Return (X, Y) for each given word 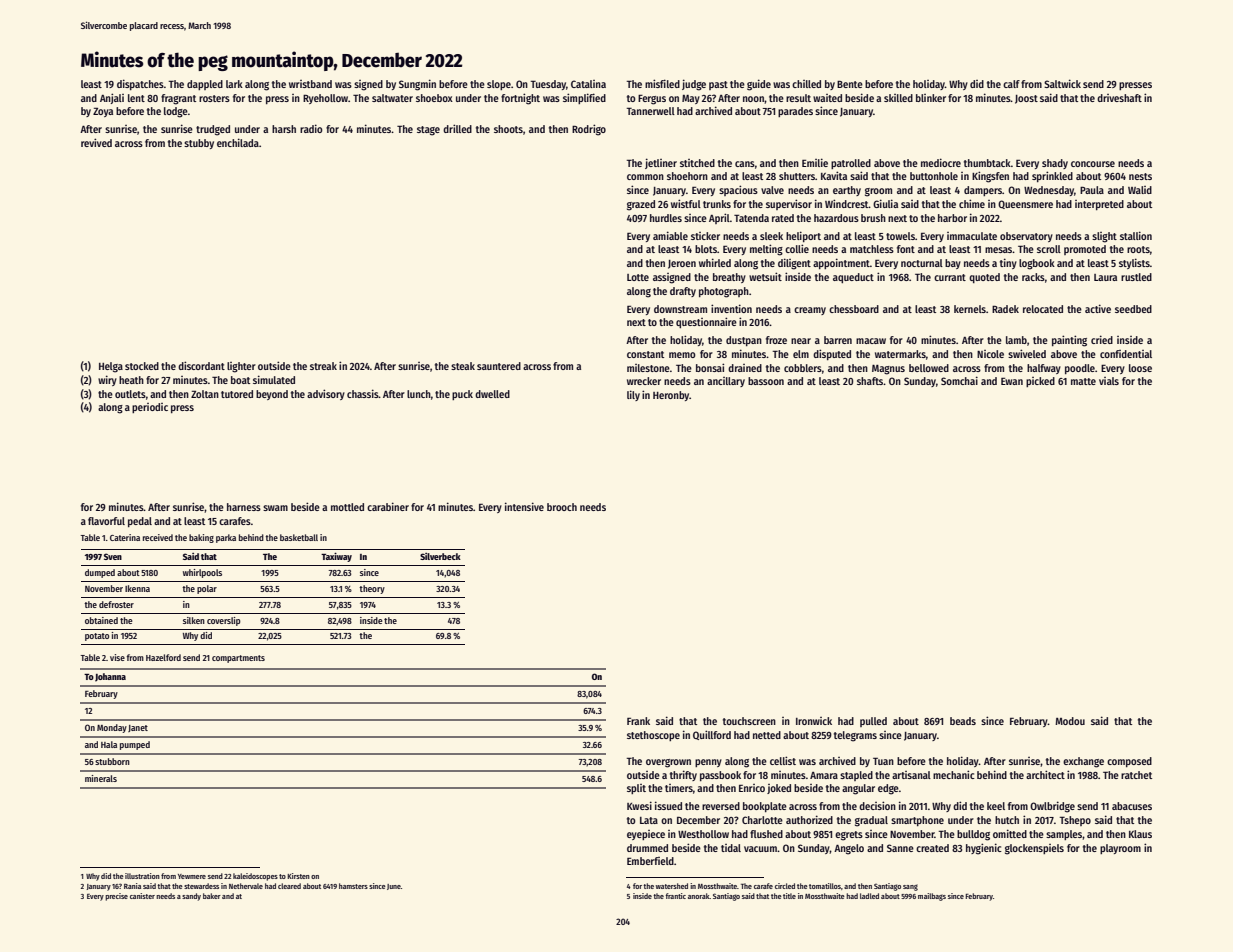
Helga (111, 367)
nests (1140, 176)
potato (97, 637)
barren (838, 340)
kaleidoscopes (255, 877)
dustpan (744, 341)
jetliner (661, 163)
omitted (1010, 833)
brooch (562, 507)
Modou (1070, 721)
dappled (205, 85)
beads (963, 721)
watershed (672, 886)
